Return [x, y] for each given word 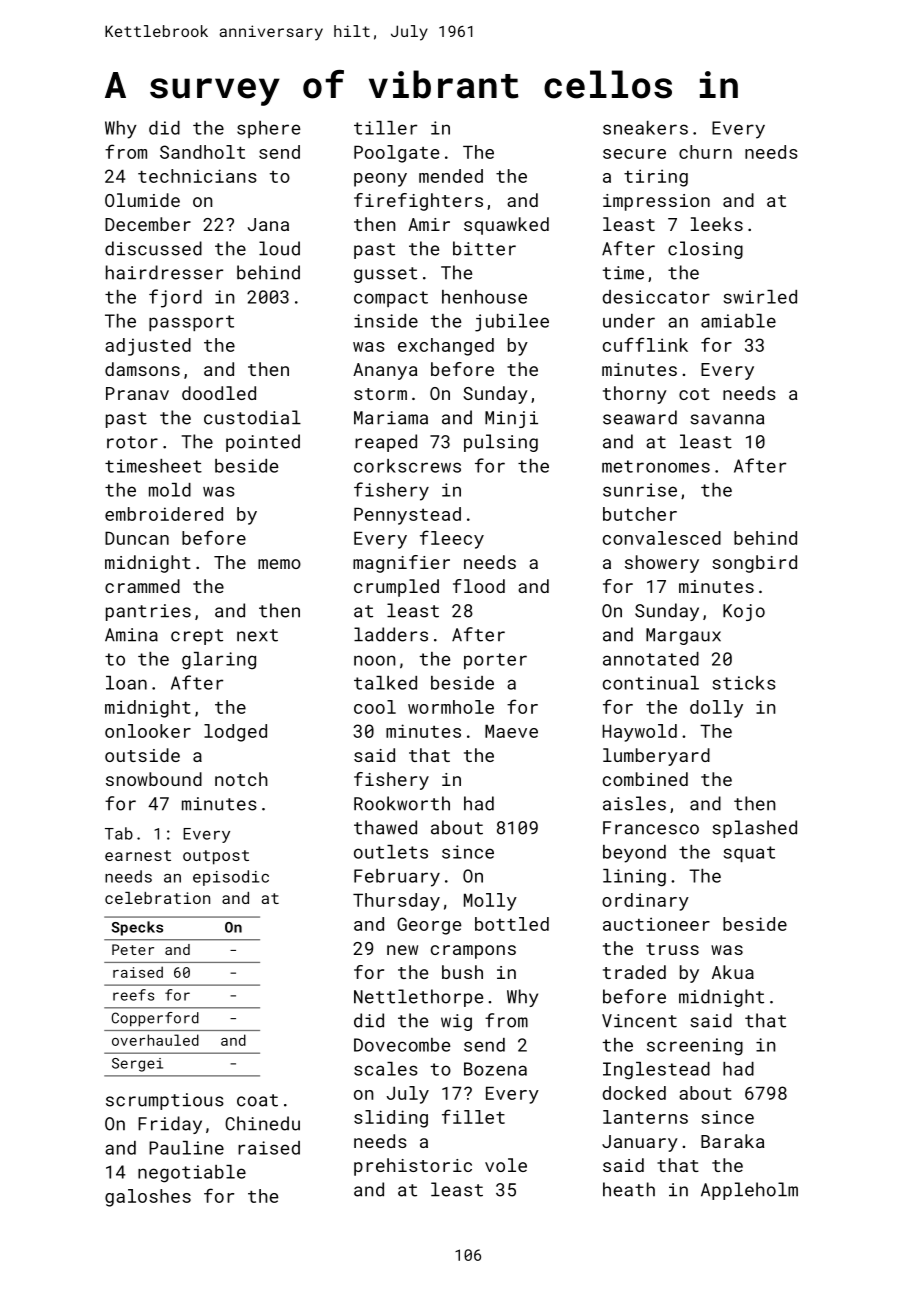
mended [451, 176]
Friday [170, 1125]
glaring [219, 661]
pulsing [501, 443]
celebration [157, 898]
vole [506, 1165]
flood [479, 586]
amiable [738, 321]
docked [634, 1093]
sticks [744, 683]
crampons [473, 952]
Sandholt [202, 152]
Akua [733, 972]
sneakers [645, 128]
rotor [132, 442]
